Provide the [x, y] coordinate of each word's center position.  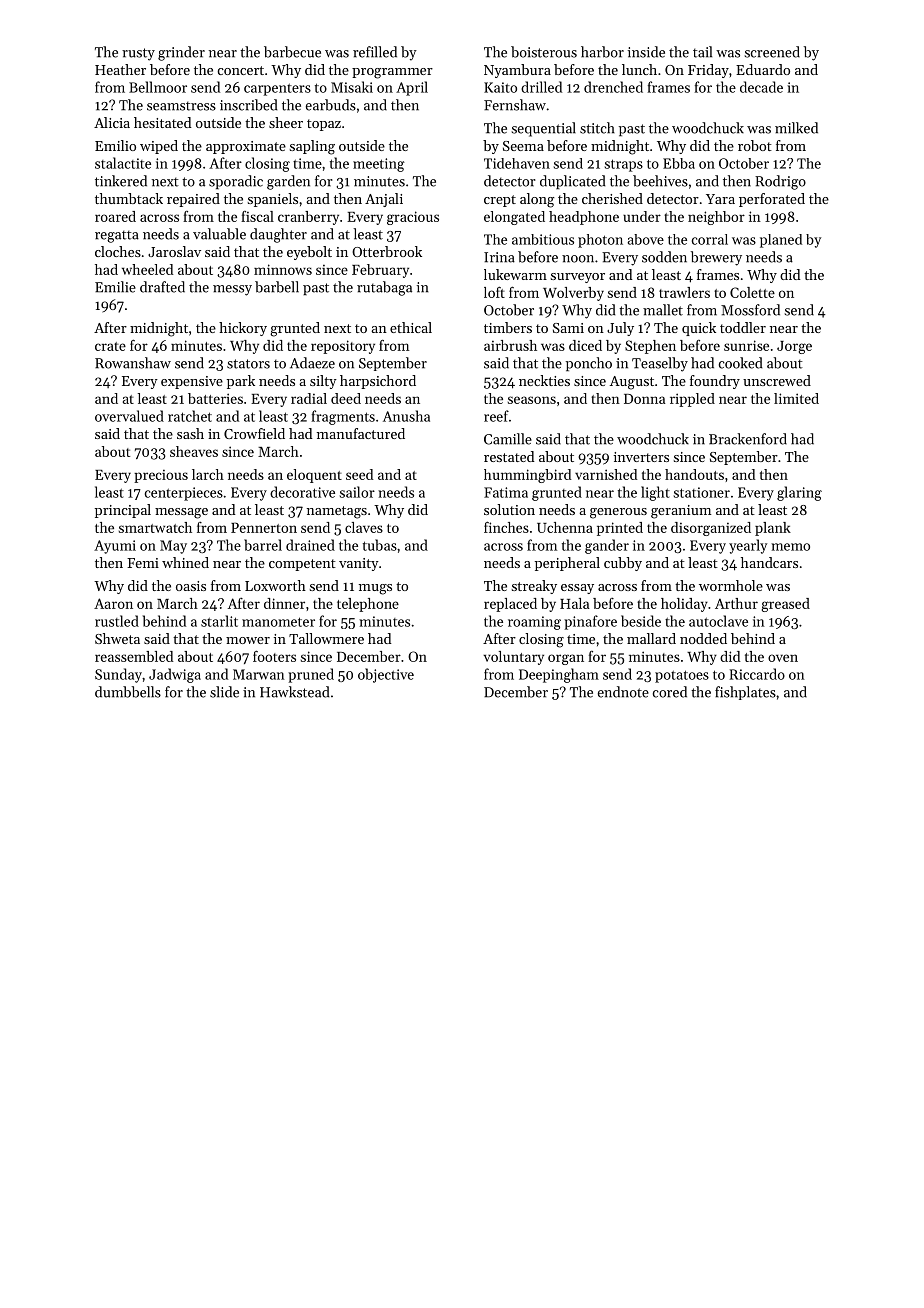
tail [702, 52]
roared [115, 216]
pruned [311, 675]
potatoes [682, 676]
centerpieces [184, 494]
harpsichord [378, 382]
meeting [379, 165]
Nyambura [517, 71]
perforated [772, 200]
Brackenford [748, 439]
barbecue [292, 52]
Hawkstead [294, 692]
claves [364, 527]
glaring [799, 493]
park [241, 382]
